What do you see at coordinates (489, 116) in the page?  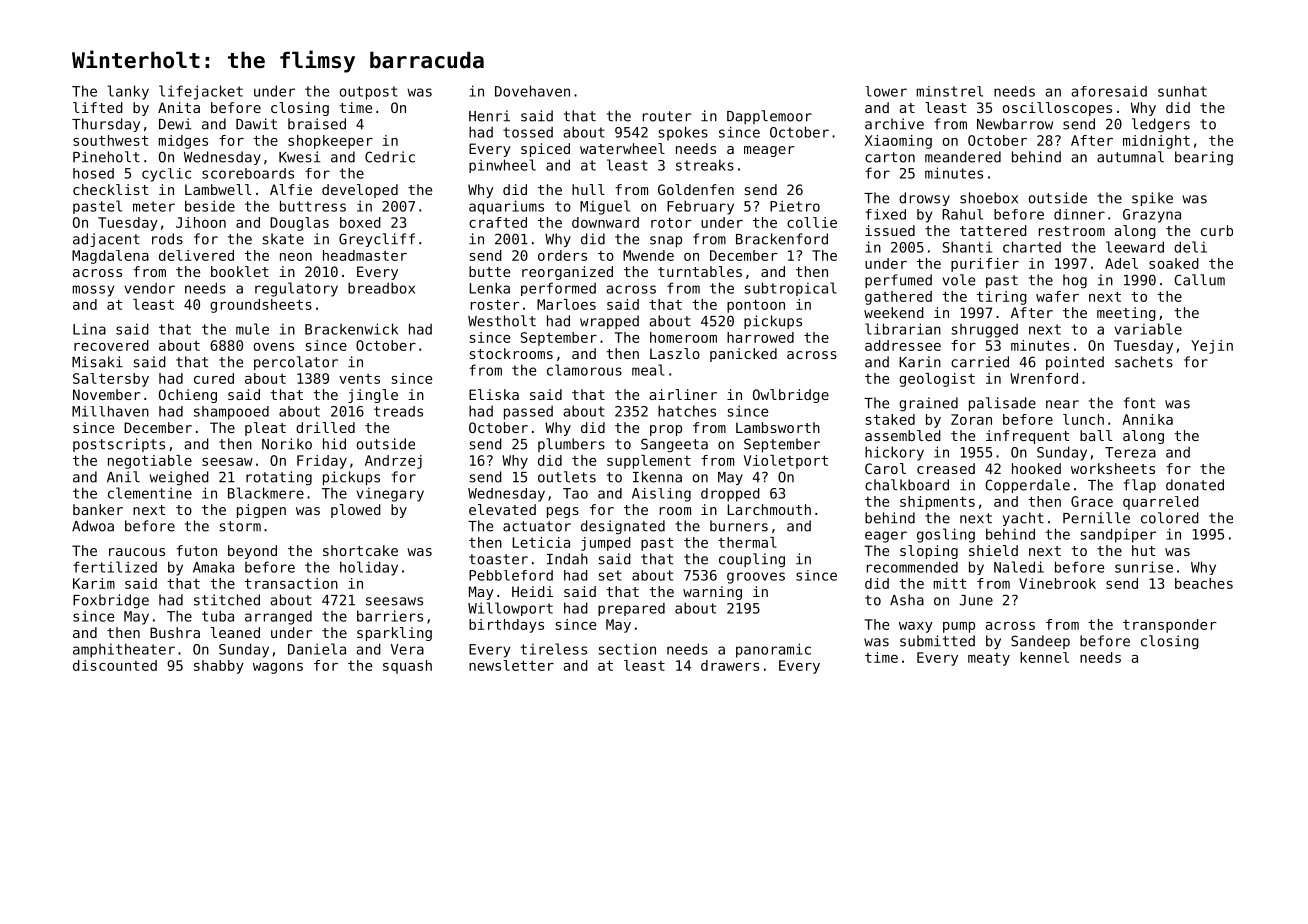 I see `Henri` at bounding box center [489, 116].
